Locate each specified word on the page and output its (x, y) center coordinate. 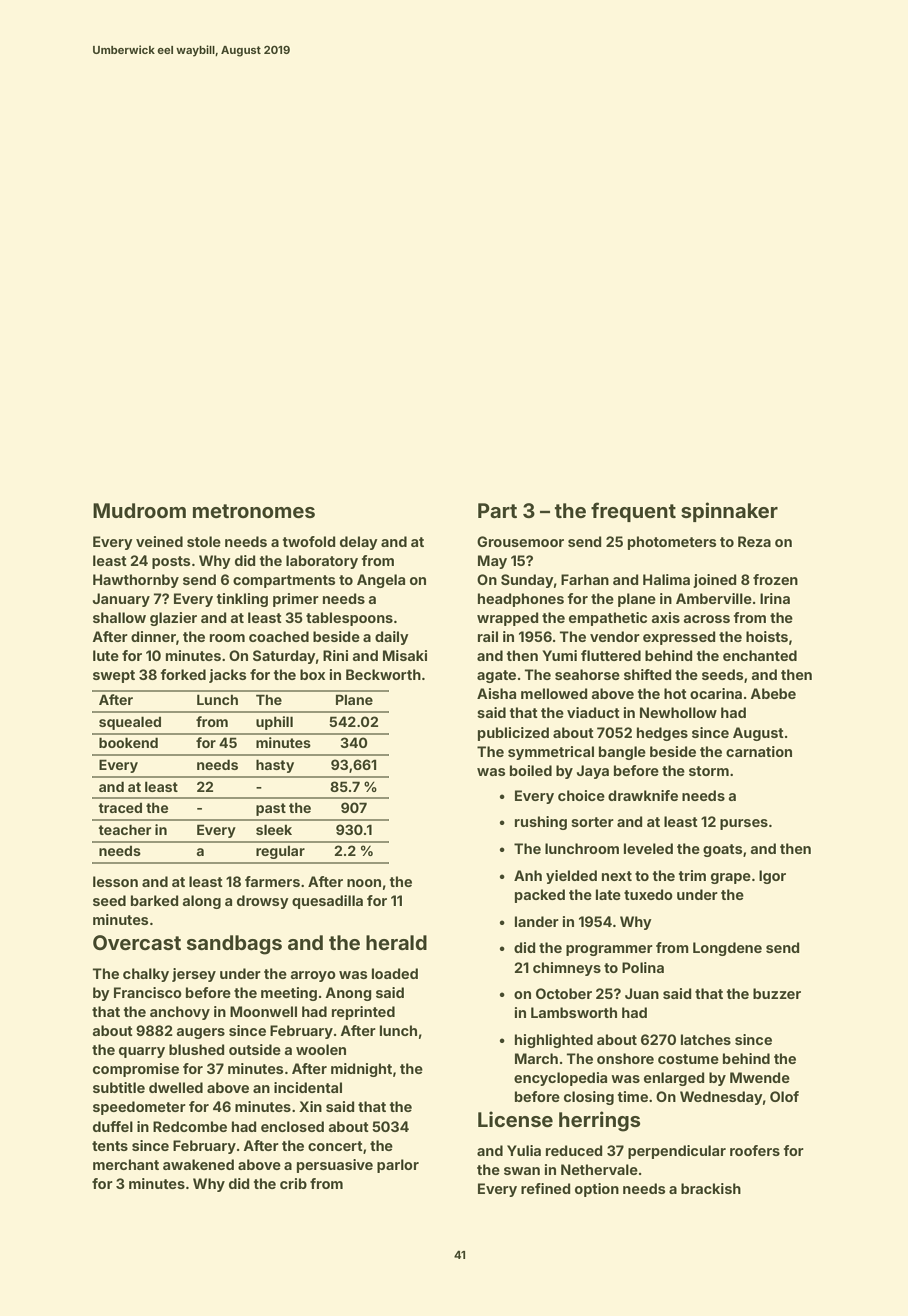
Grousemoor (520, 541)
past (271, 809)
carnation (759, 751)
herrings (599, 1121)
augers (201, 1033)
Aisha (496, 693)
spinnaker (729, 512)
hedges (662, 734)
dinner (153, 636)
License (515, 1119)
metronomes (254, 511)
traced (120, 808)
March (536, 1058)
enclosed (292, 1126)
